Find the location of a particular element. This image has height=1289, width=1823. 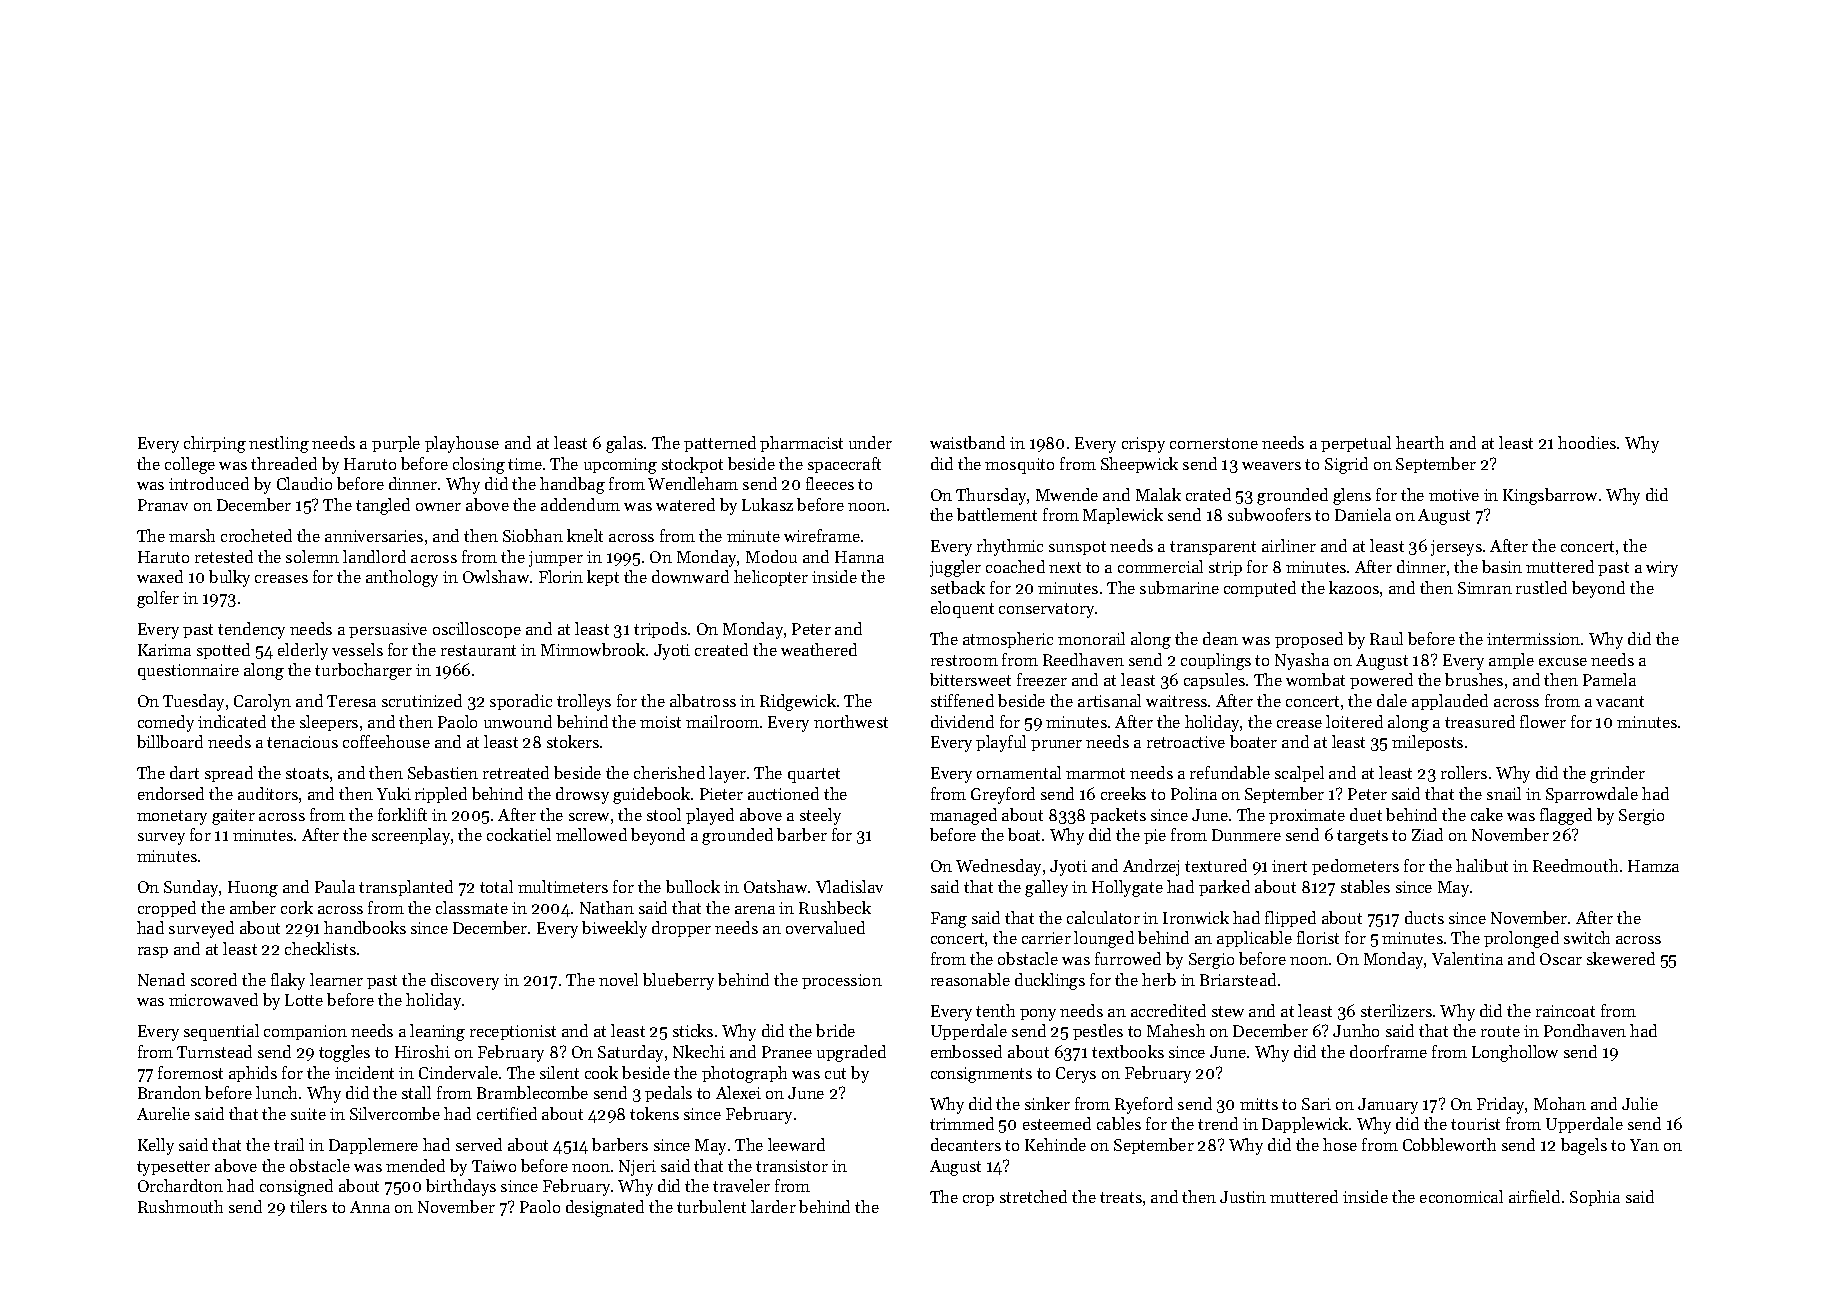

Claudio is located at coordinates (304, 483).
